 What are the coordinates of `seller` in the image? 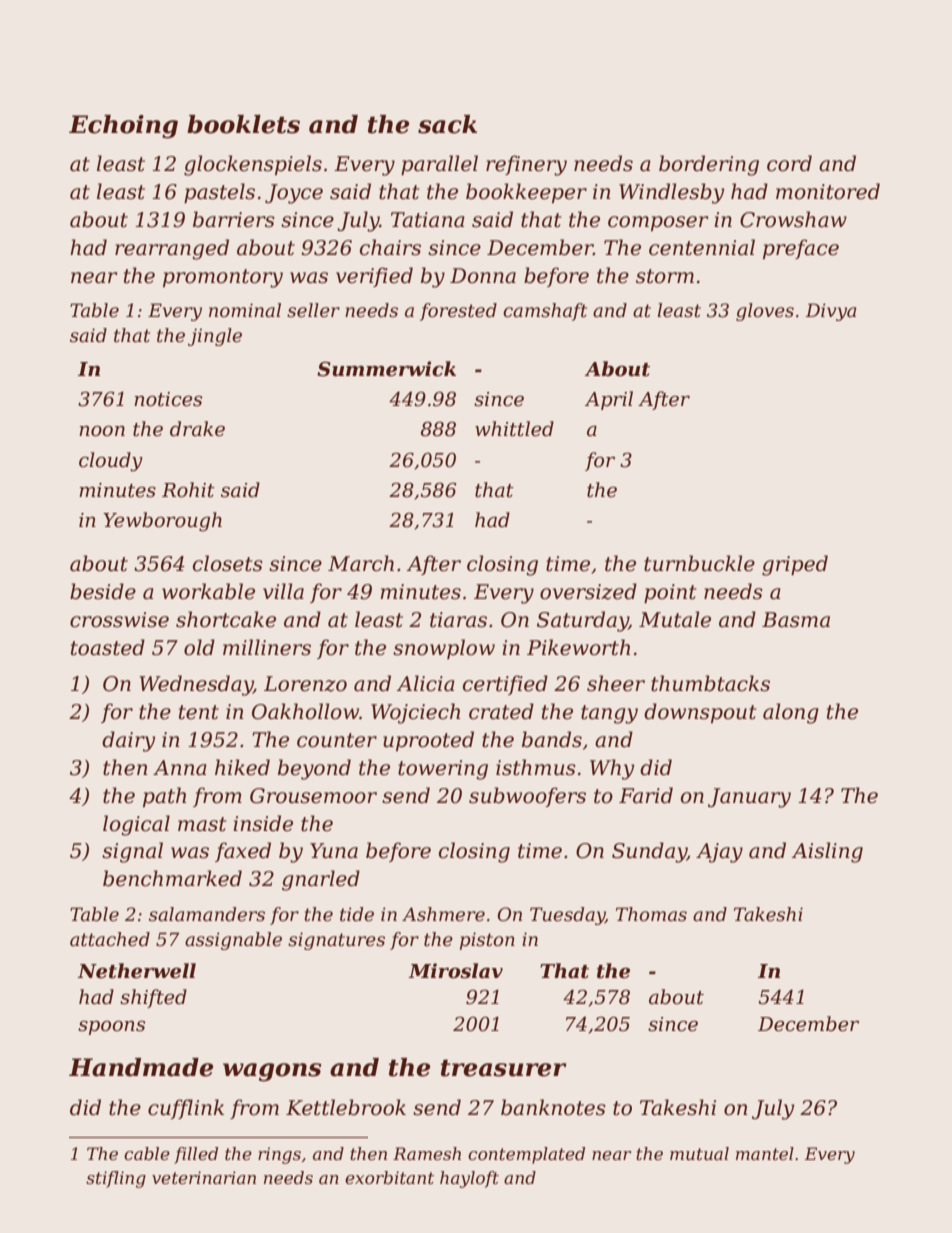 It's located at (313, 310).
